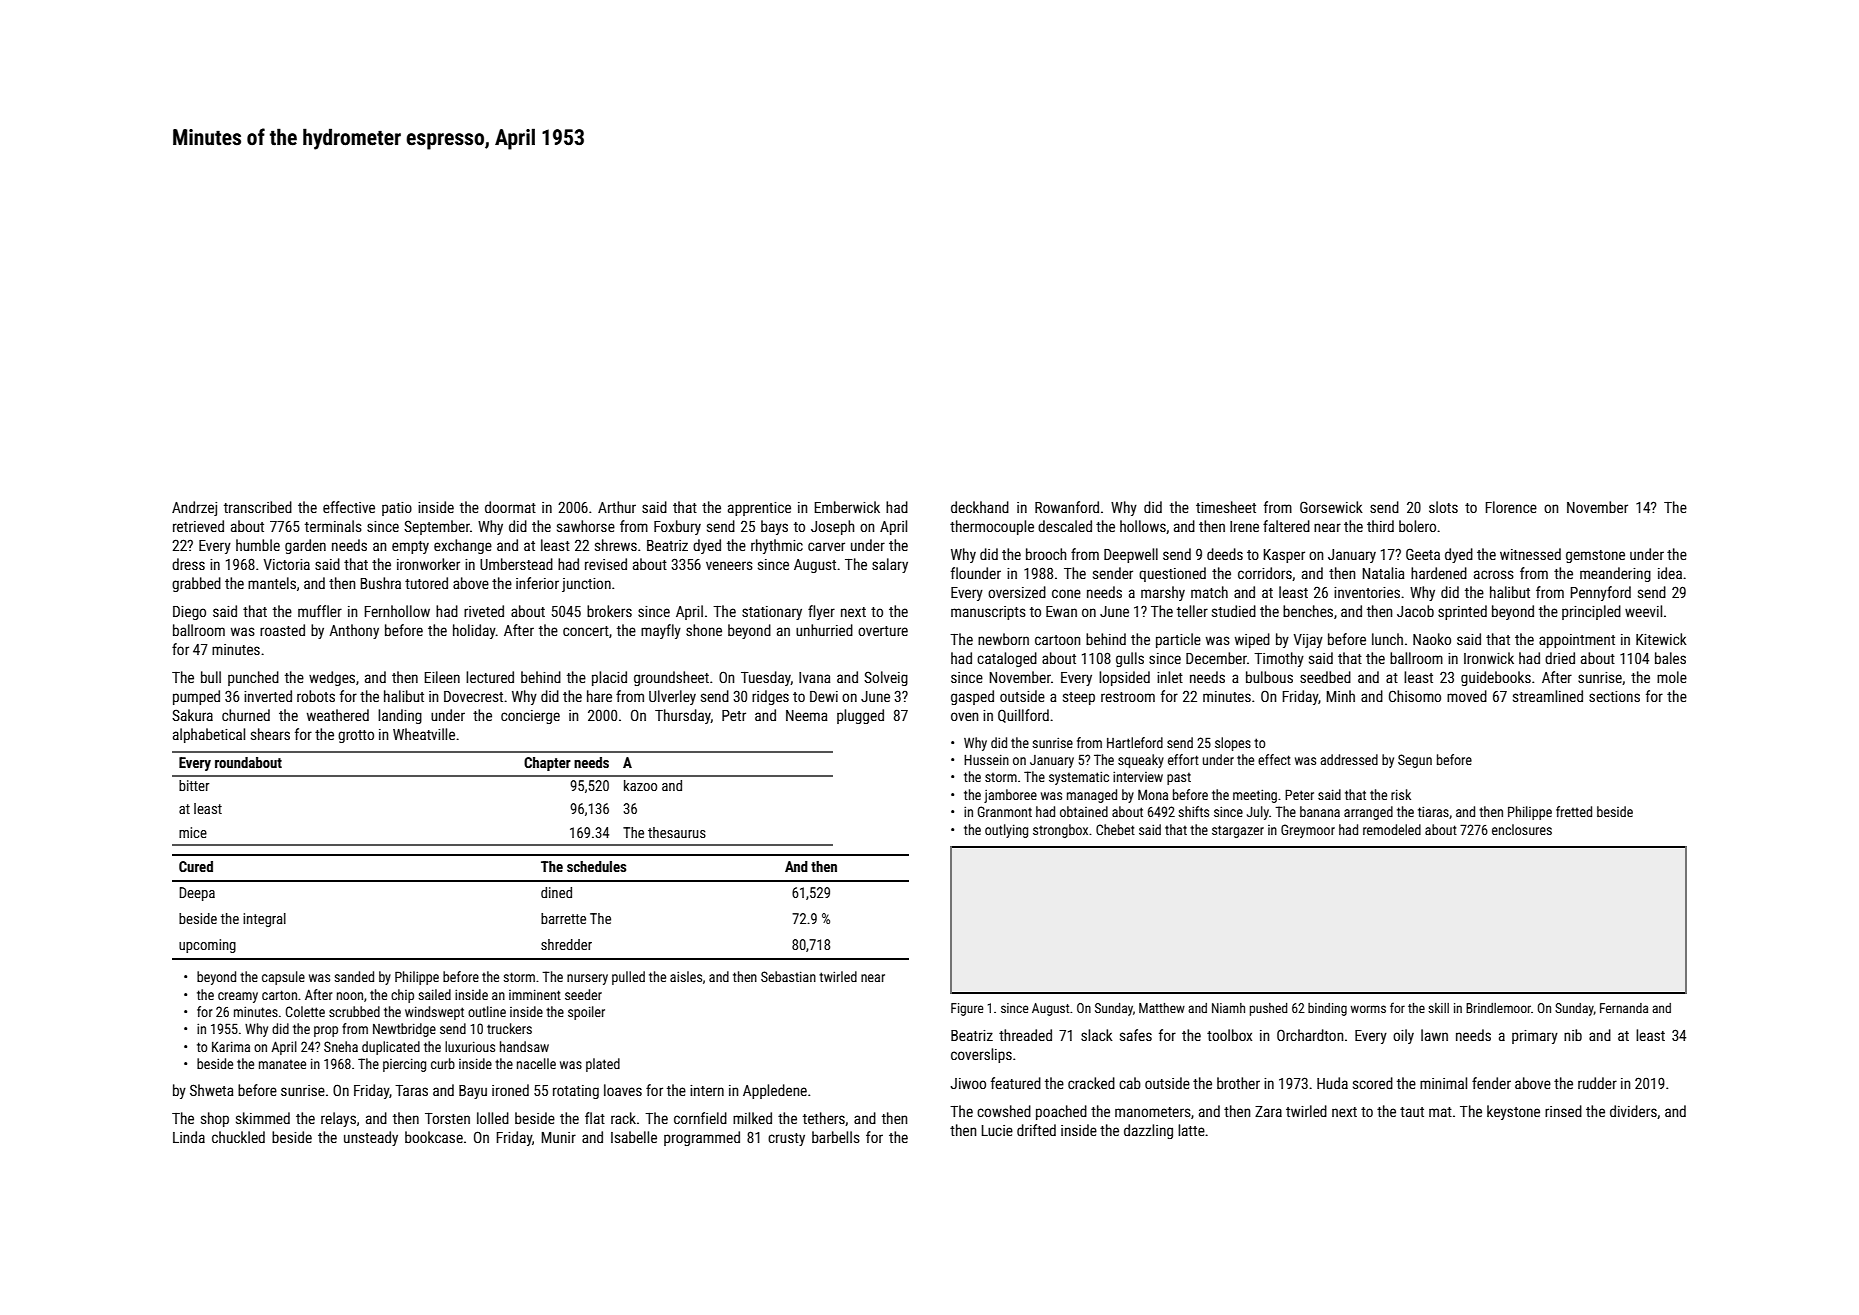  What do you see at coordinates (1135, 742) in the document?
I see `Hartleford` at bounding box center [1135, 742].
